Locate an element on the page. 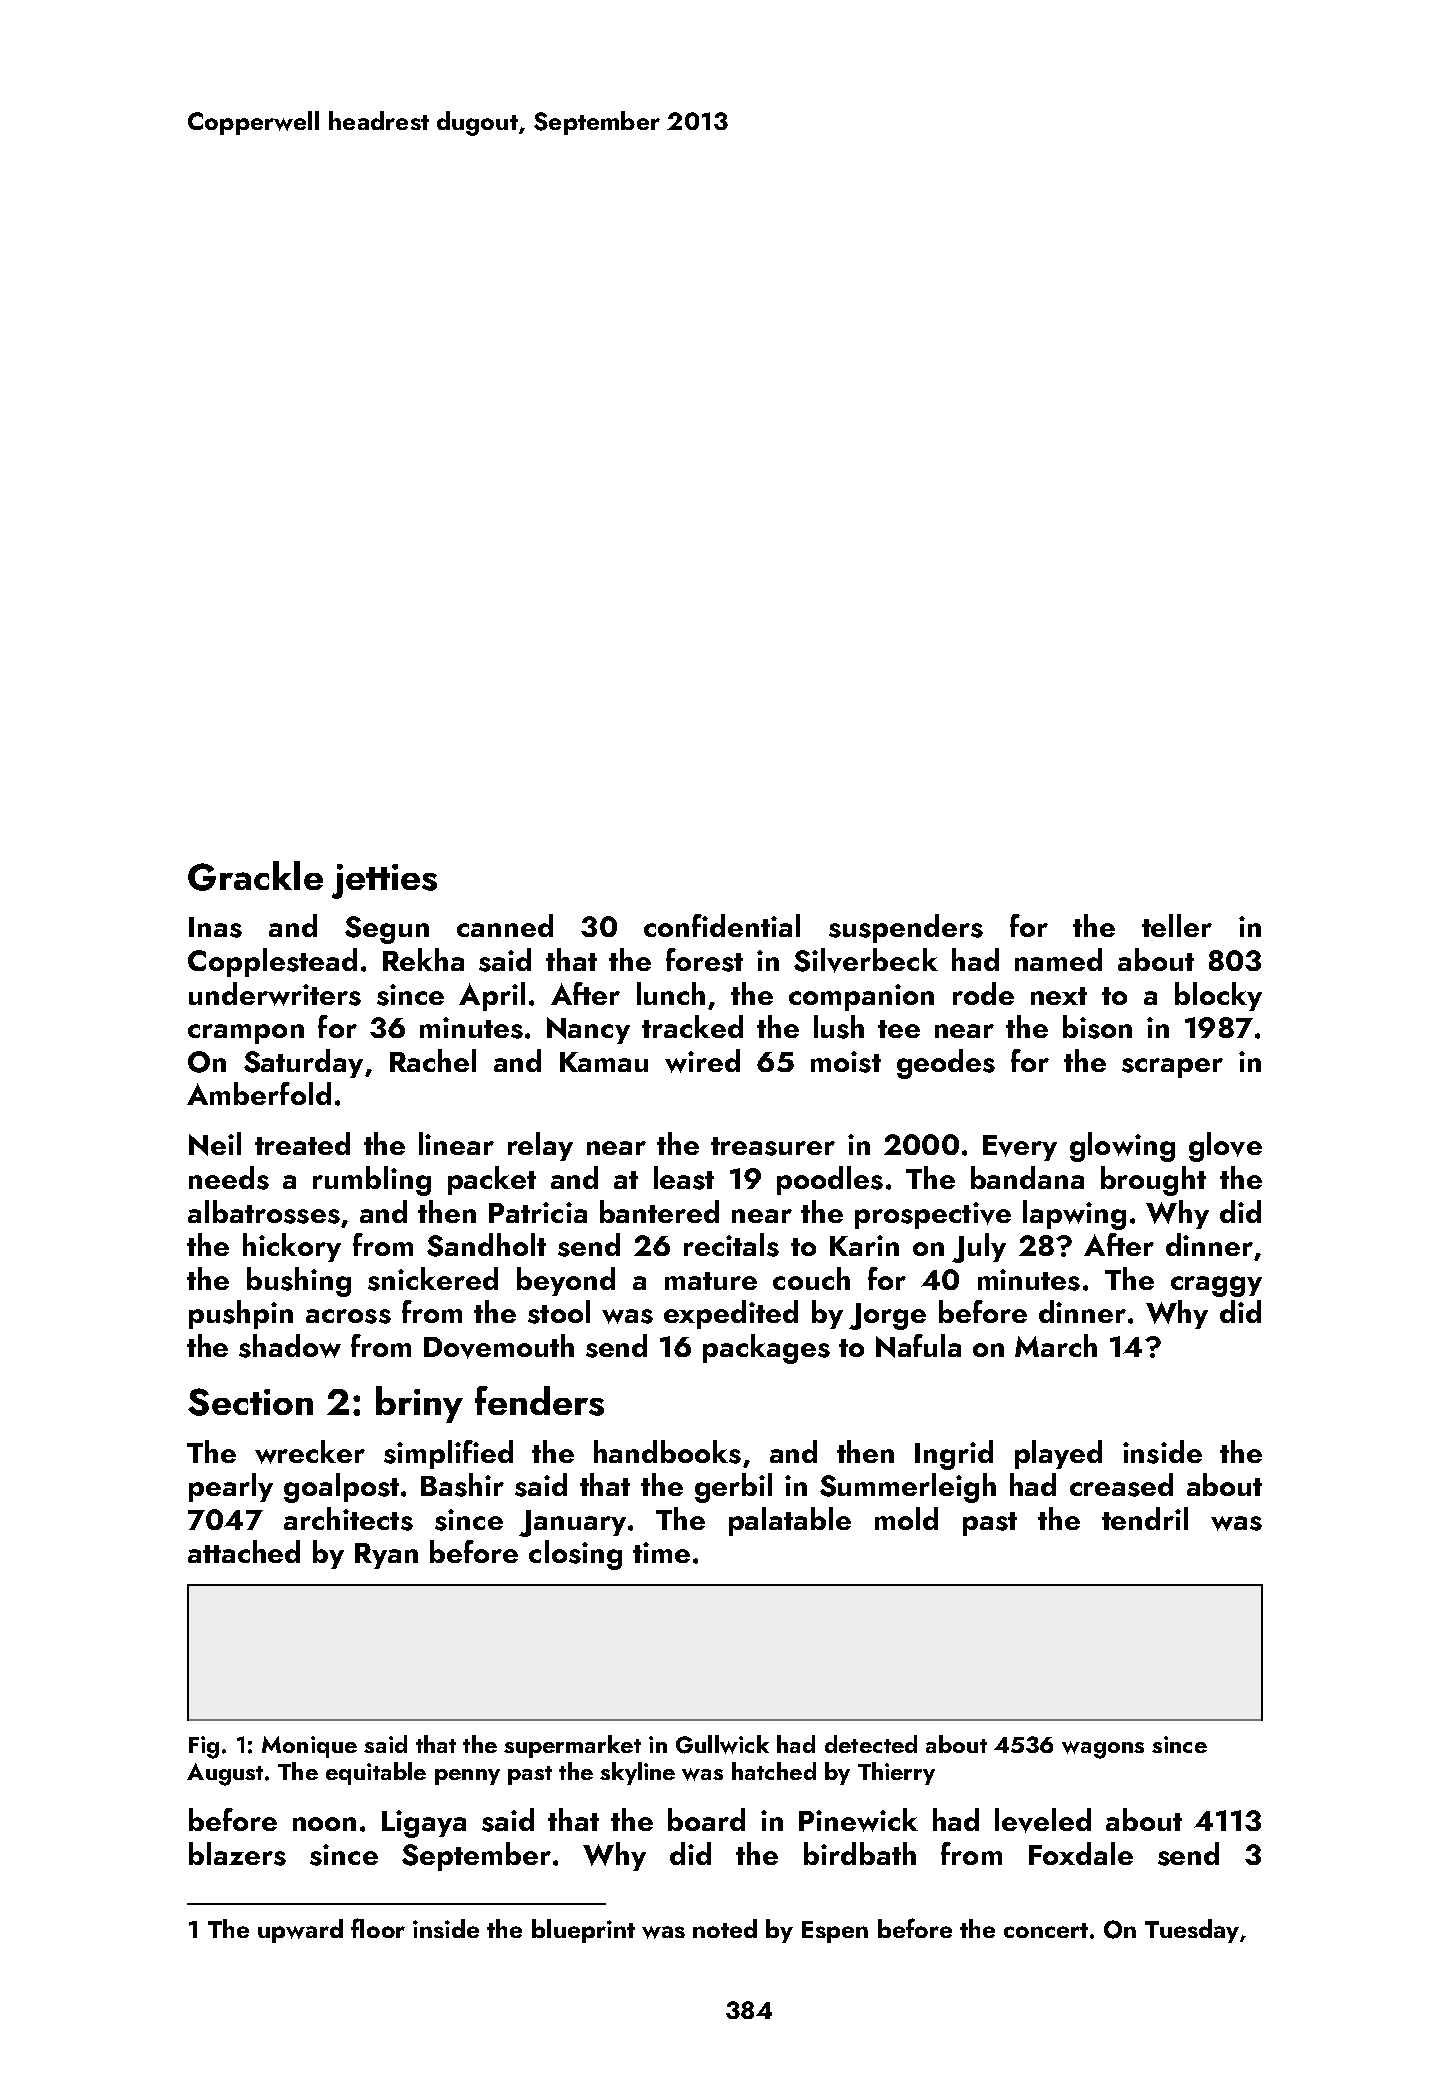  Ligaya is located at coordinates (424, 1824).
